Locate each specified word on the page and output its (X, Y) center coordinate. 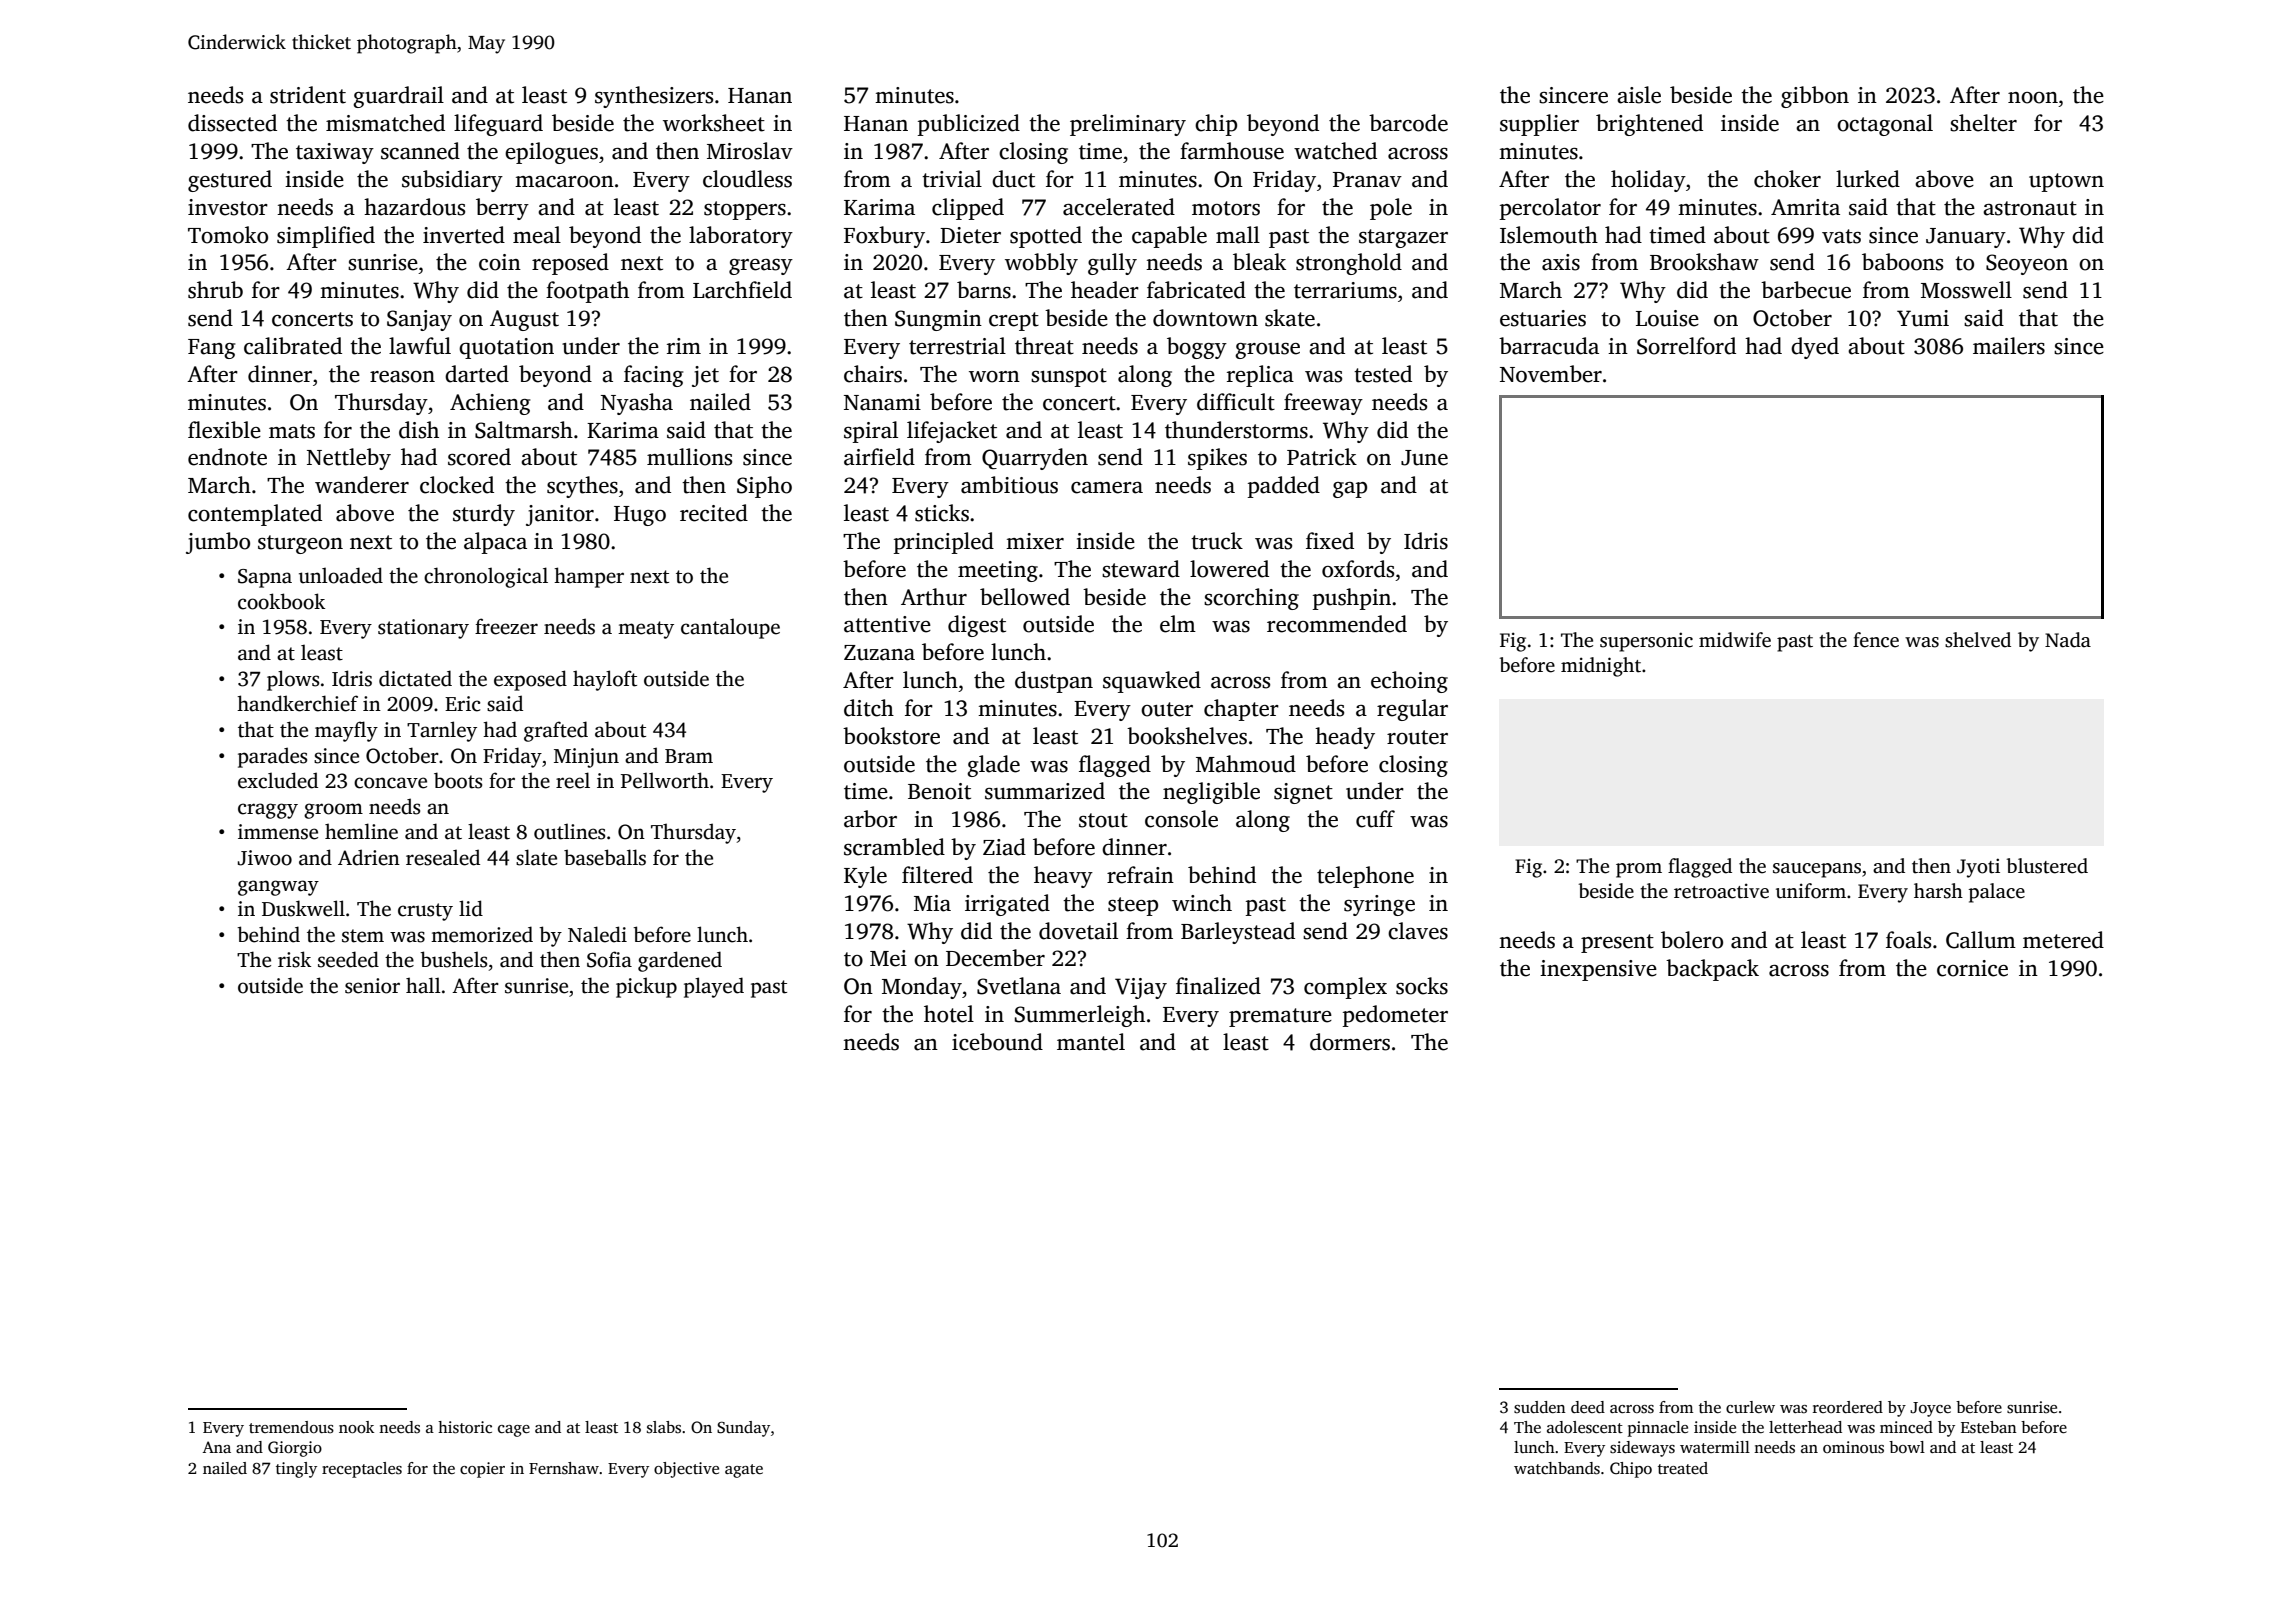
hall (423, 985)
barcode (1408, 123)
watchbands (1557, 1468)
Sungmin (938, 320)
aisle (1639, 95)
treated (1683, 1468)
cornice (1972, 968)
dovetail (1078, 931)
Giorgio (295, 1449)
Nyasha (637, 404)
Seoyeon (2027, 264)
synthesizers (654, 97)
